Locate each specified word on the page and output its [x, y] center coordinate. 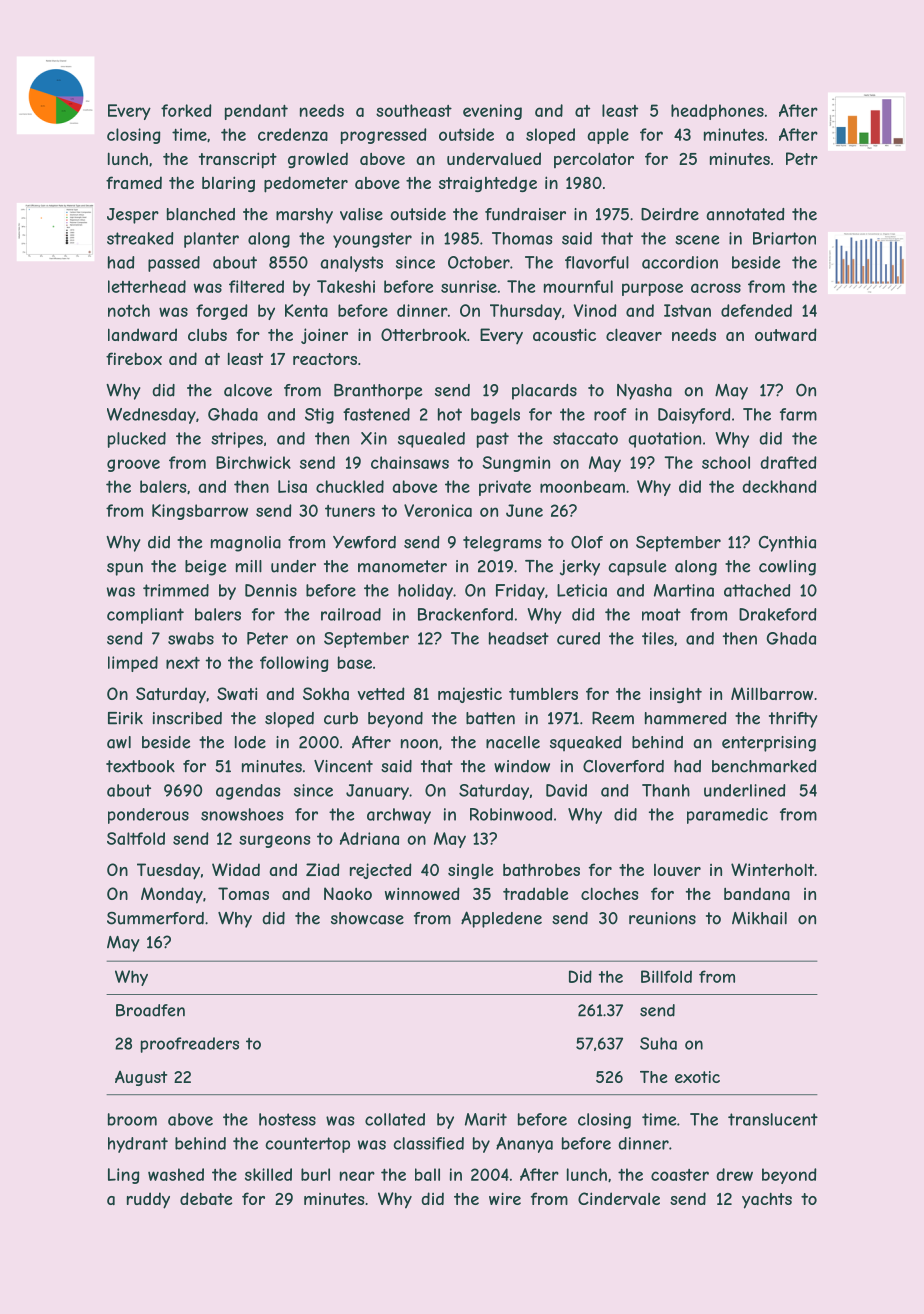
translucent [773, 1119]
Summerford [155, 918]
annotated [745, 214]
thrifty [793, 720]
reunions [662, 918]
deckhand [779, 486]
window [522, 766]
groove [133, 465]
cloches [610, 893]
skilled [268, 1174]
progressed [384, 136]
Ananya [524, 1145]
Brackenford [465, 614]
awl [119, 742]
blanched [201, 214]
